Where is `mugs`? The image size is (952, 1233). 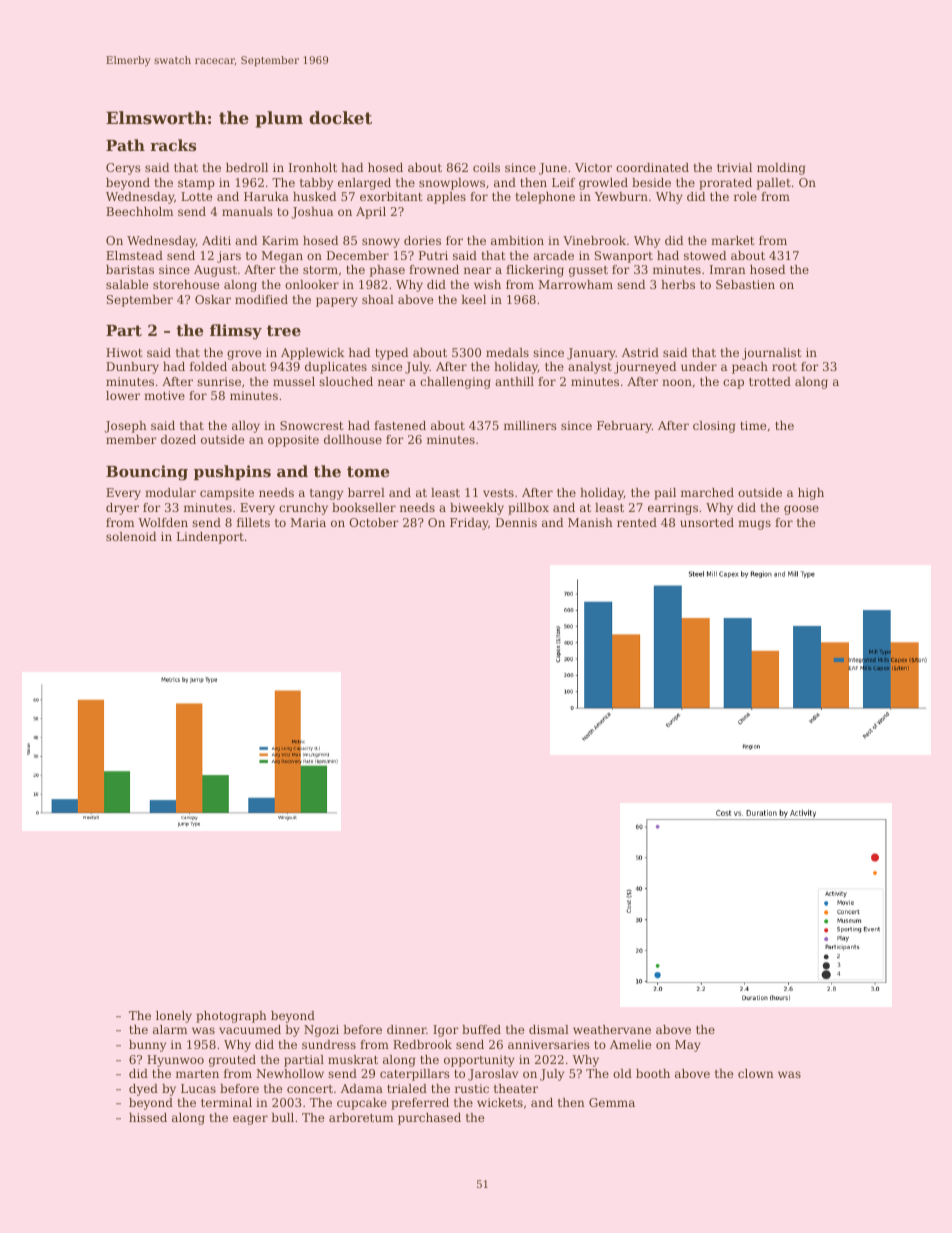 mugs is located at coordinates (754, 525).
